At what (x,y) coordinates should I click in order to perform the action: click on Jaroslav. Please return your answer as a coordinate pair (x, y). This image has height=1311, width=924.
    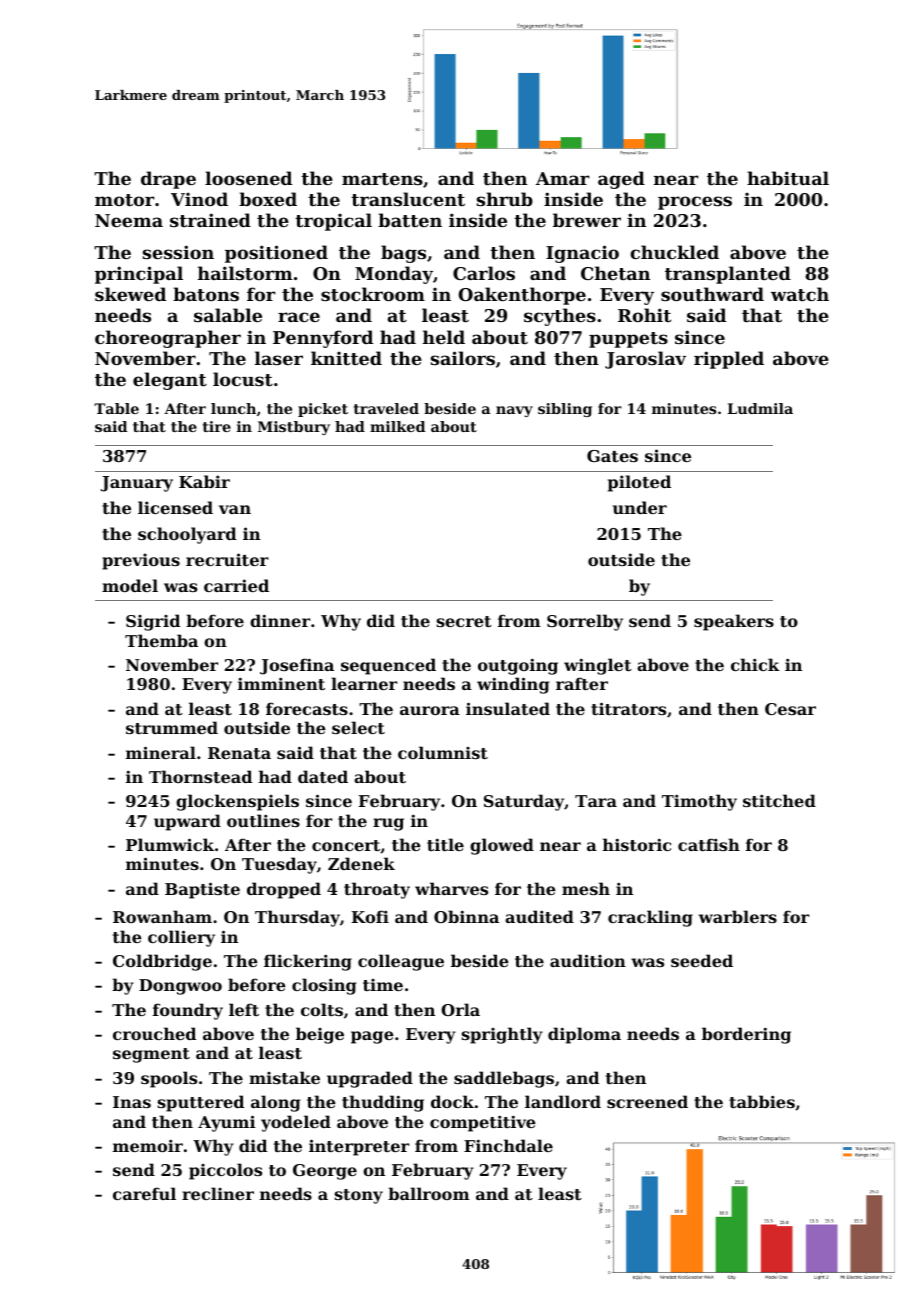
    Looking at the image, I should click on (645, 360).
